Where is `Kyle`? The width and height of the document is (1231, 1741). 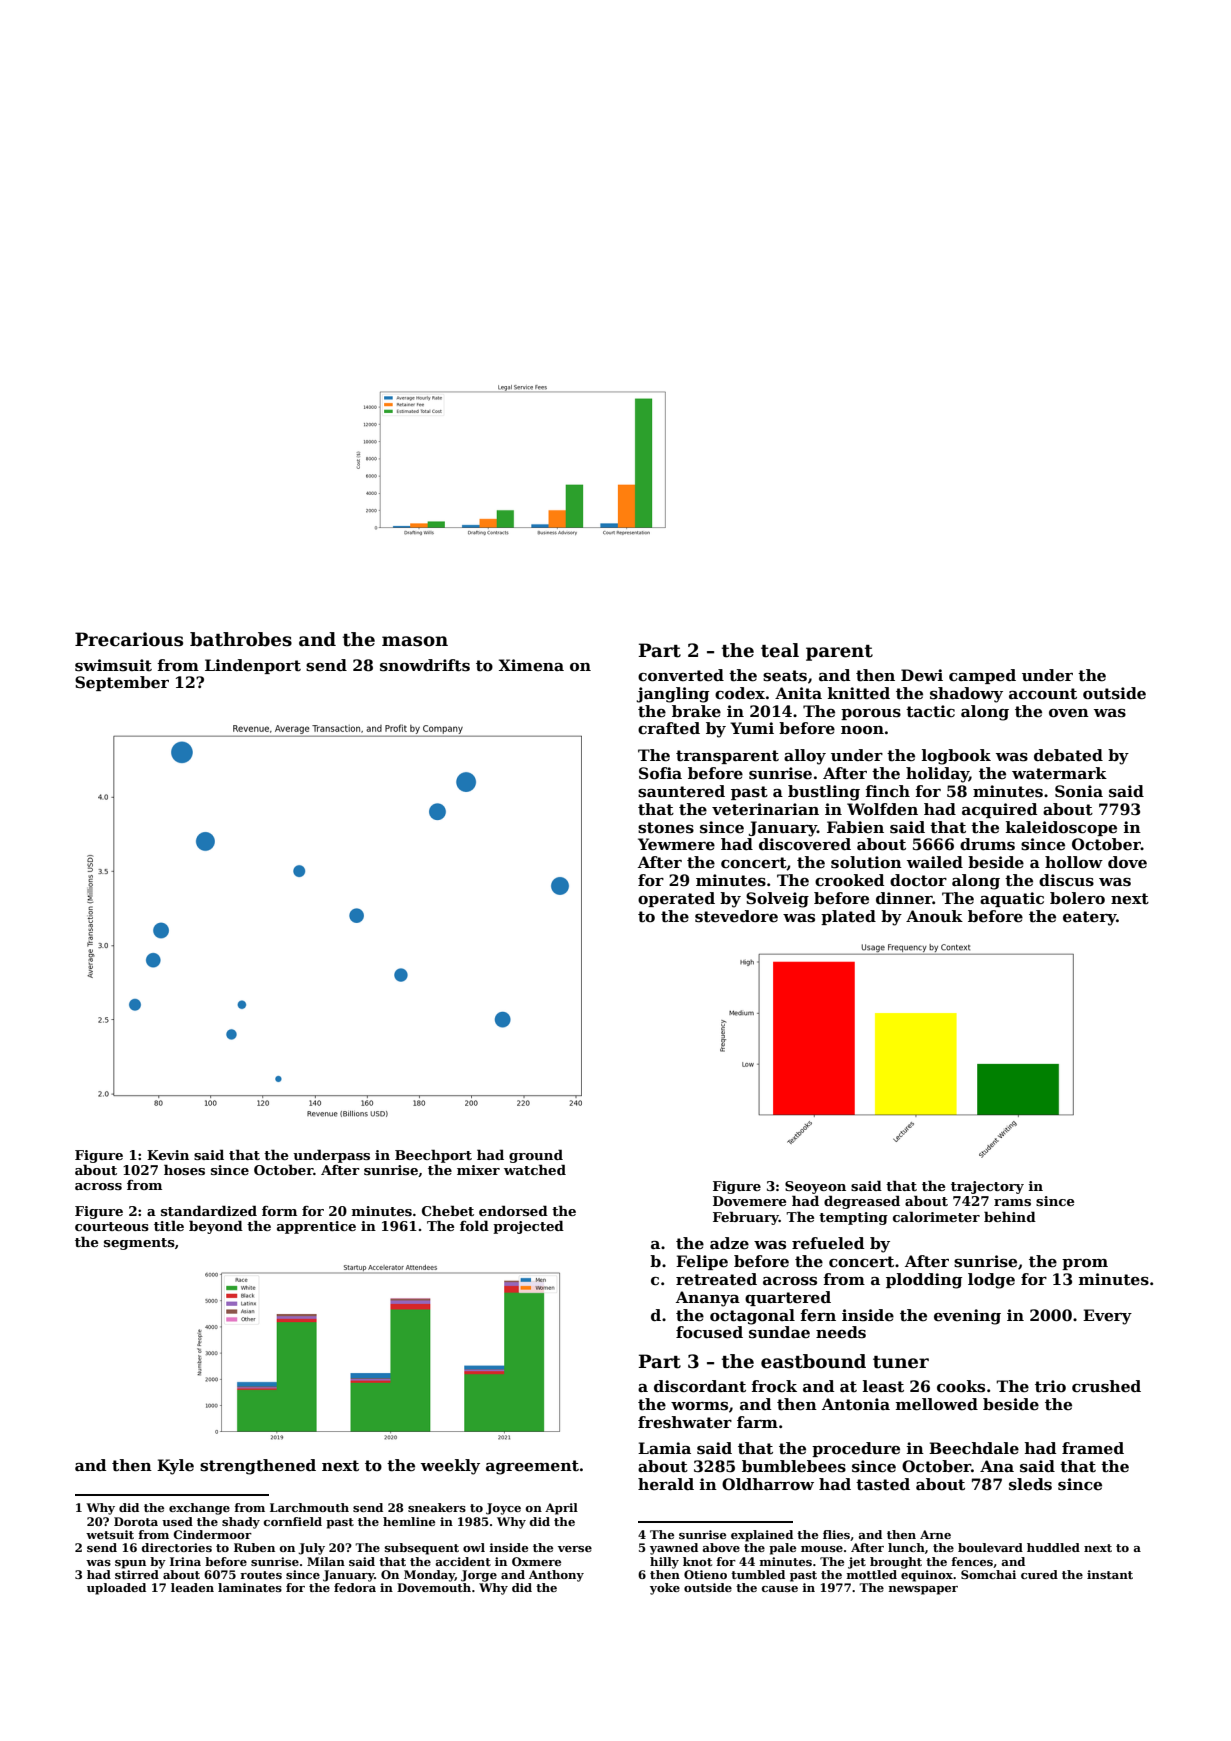 Kyle is located at coordinates (175, 1467).
